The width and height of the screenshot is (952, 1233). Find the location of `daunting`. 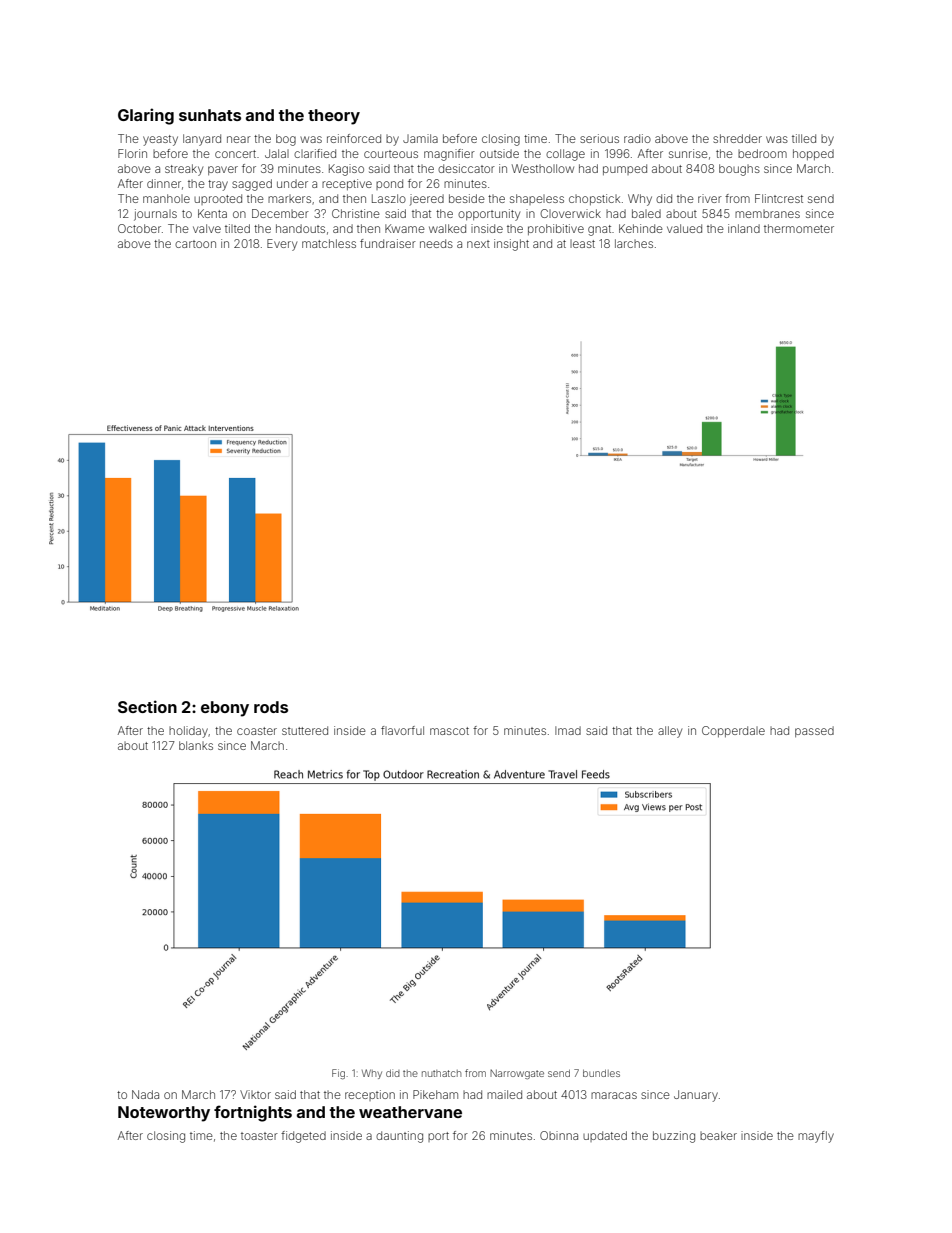

daunting is located at coordinates (399, 1137).
